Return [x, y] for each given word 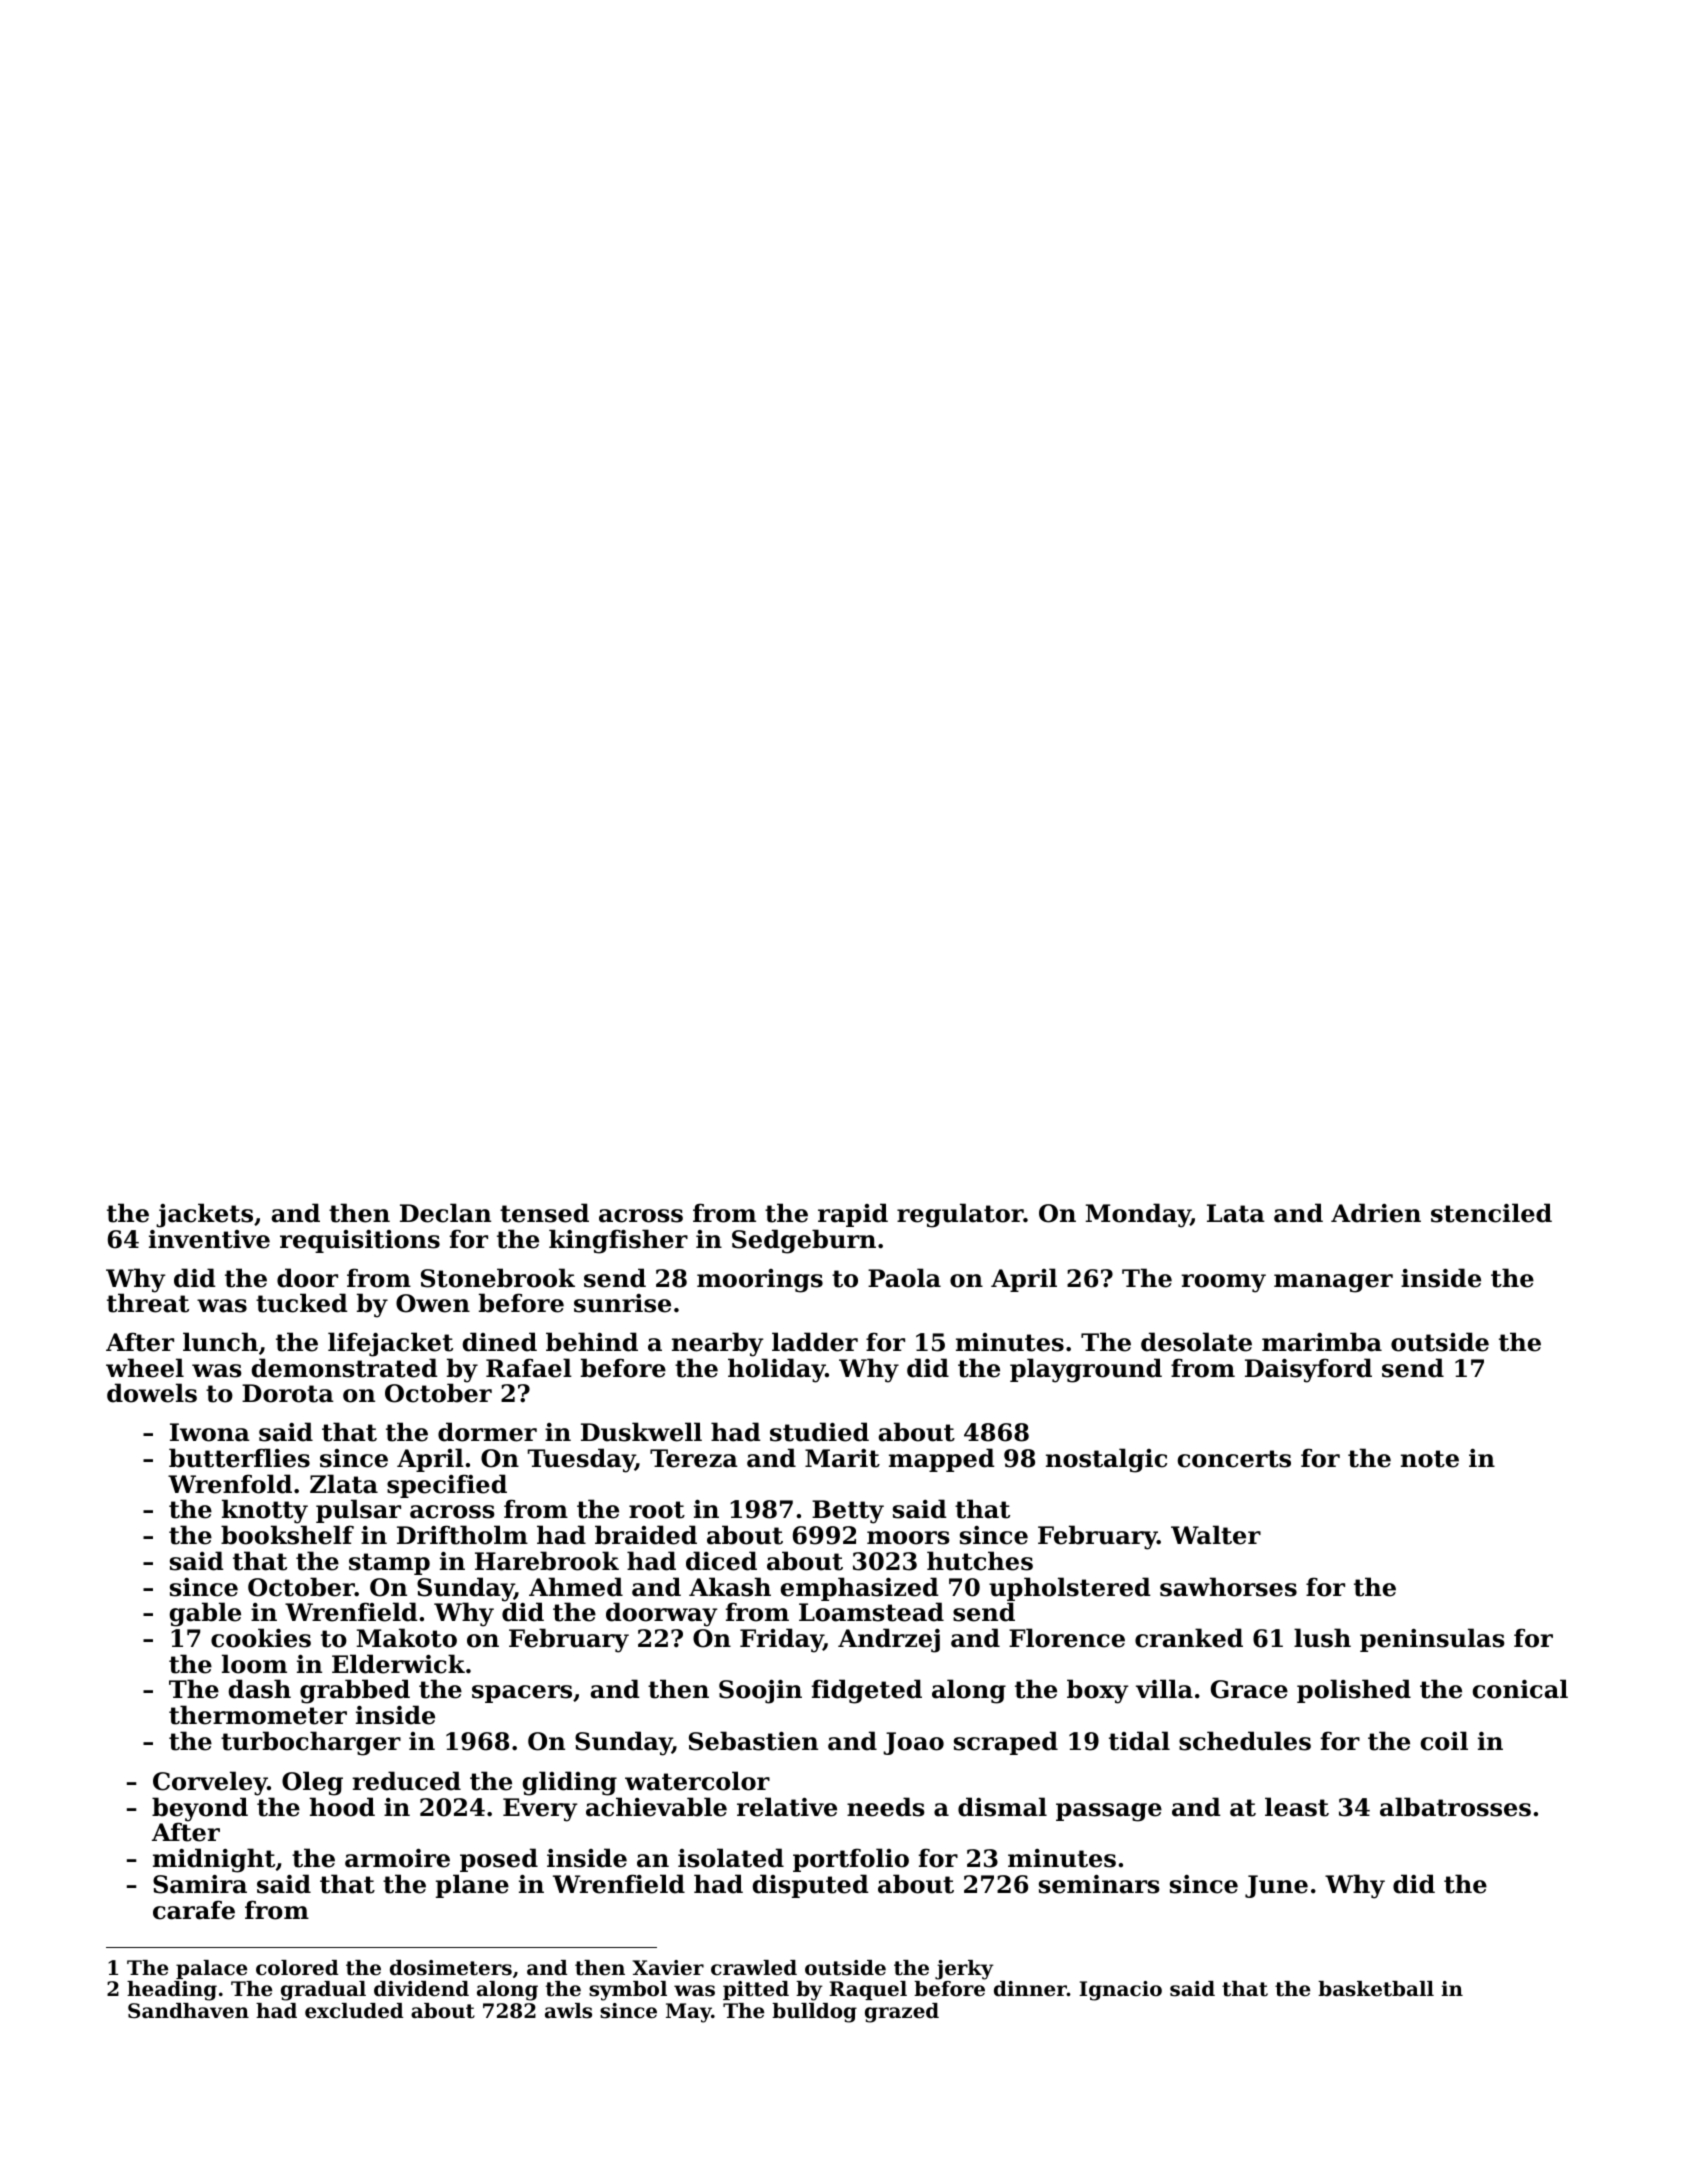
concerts [1234, 1459]
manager [1333, 1283]
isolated [731, 1858]
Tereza [694, 1458]
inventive [209, 1239]
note [1430, 1459]
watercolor [697, 1781]
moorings [760, 1281]
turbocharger [311, 1743]
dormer [487, 1432]
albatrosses [1455, 1807]
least [1297, 1807]
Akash [730, 1587]
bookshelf [287, 1535]
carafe [194, 1910]
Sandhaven [188, 2011]
